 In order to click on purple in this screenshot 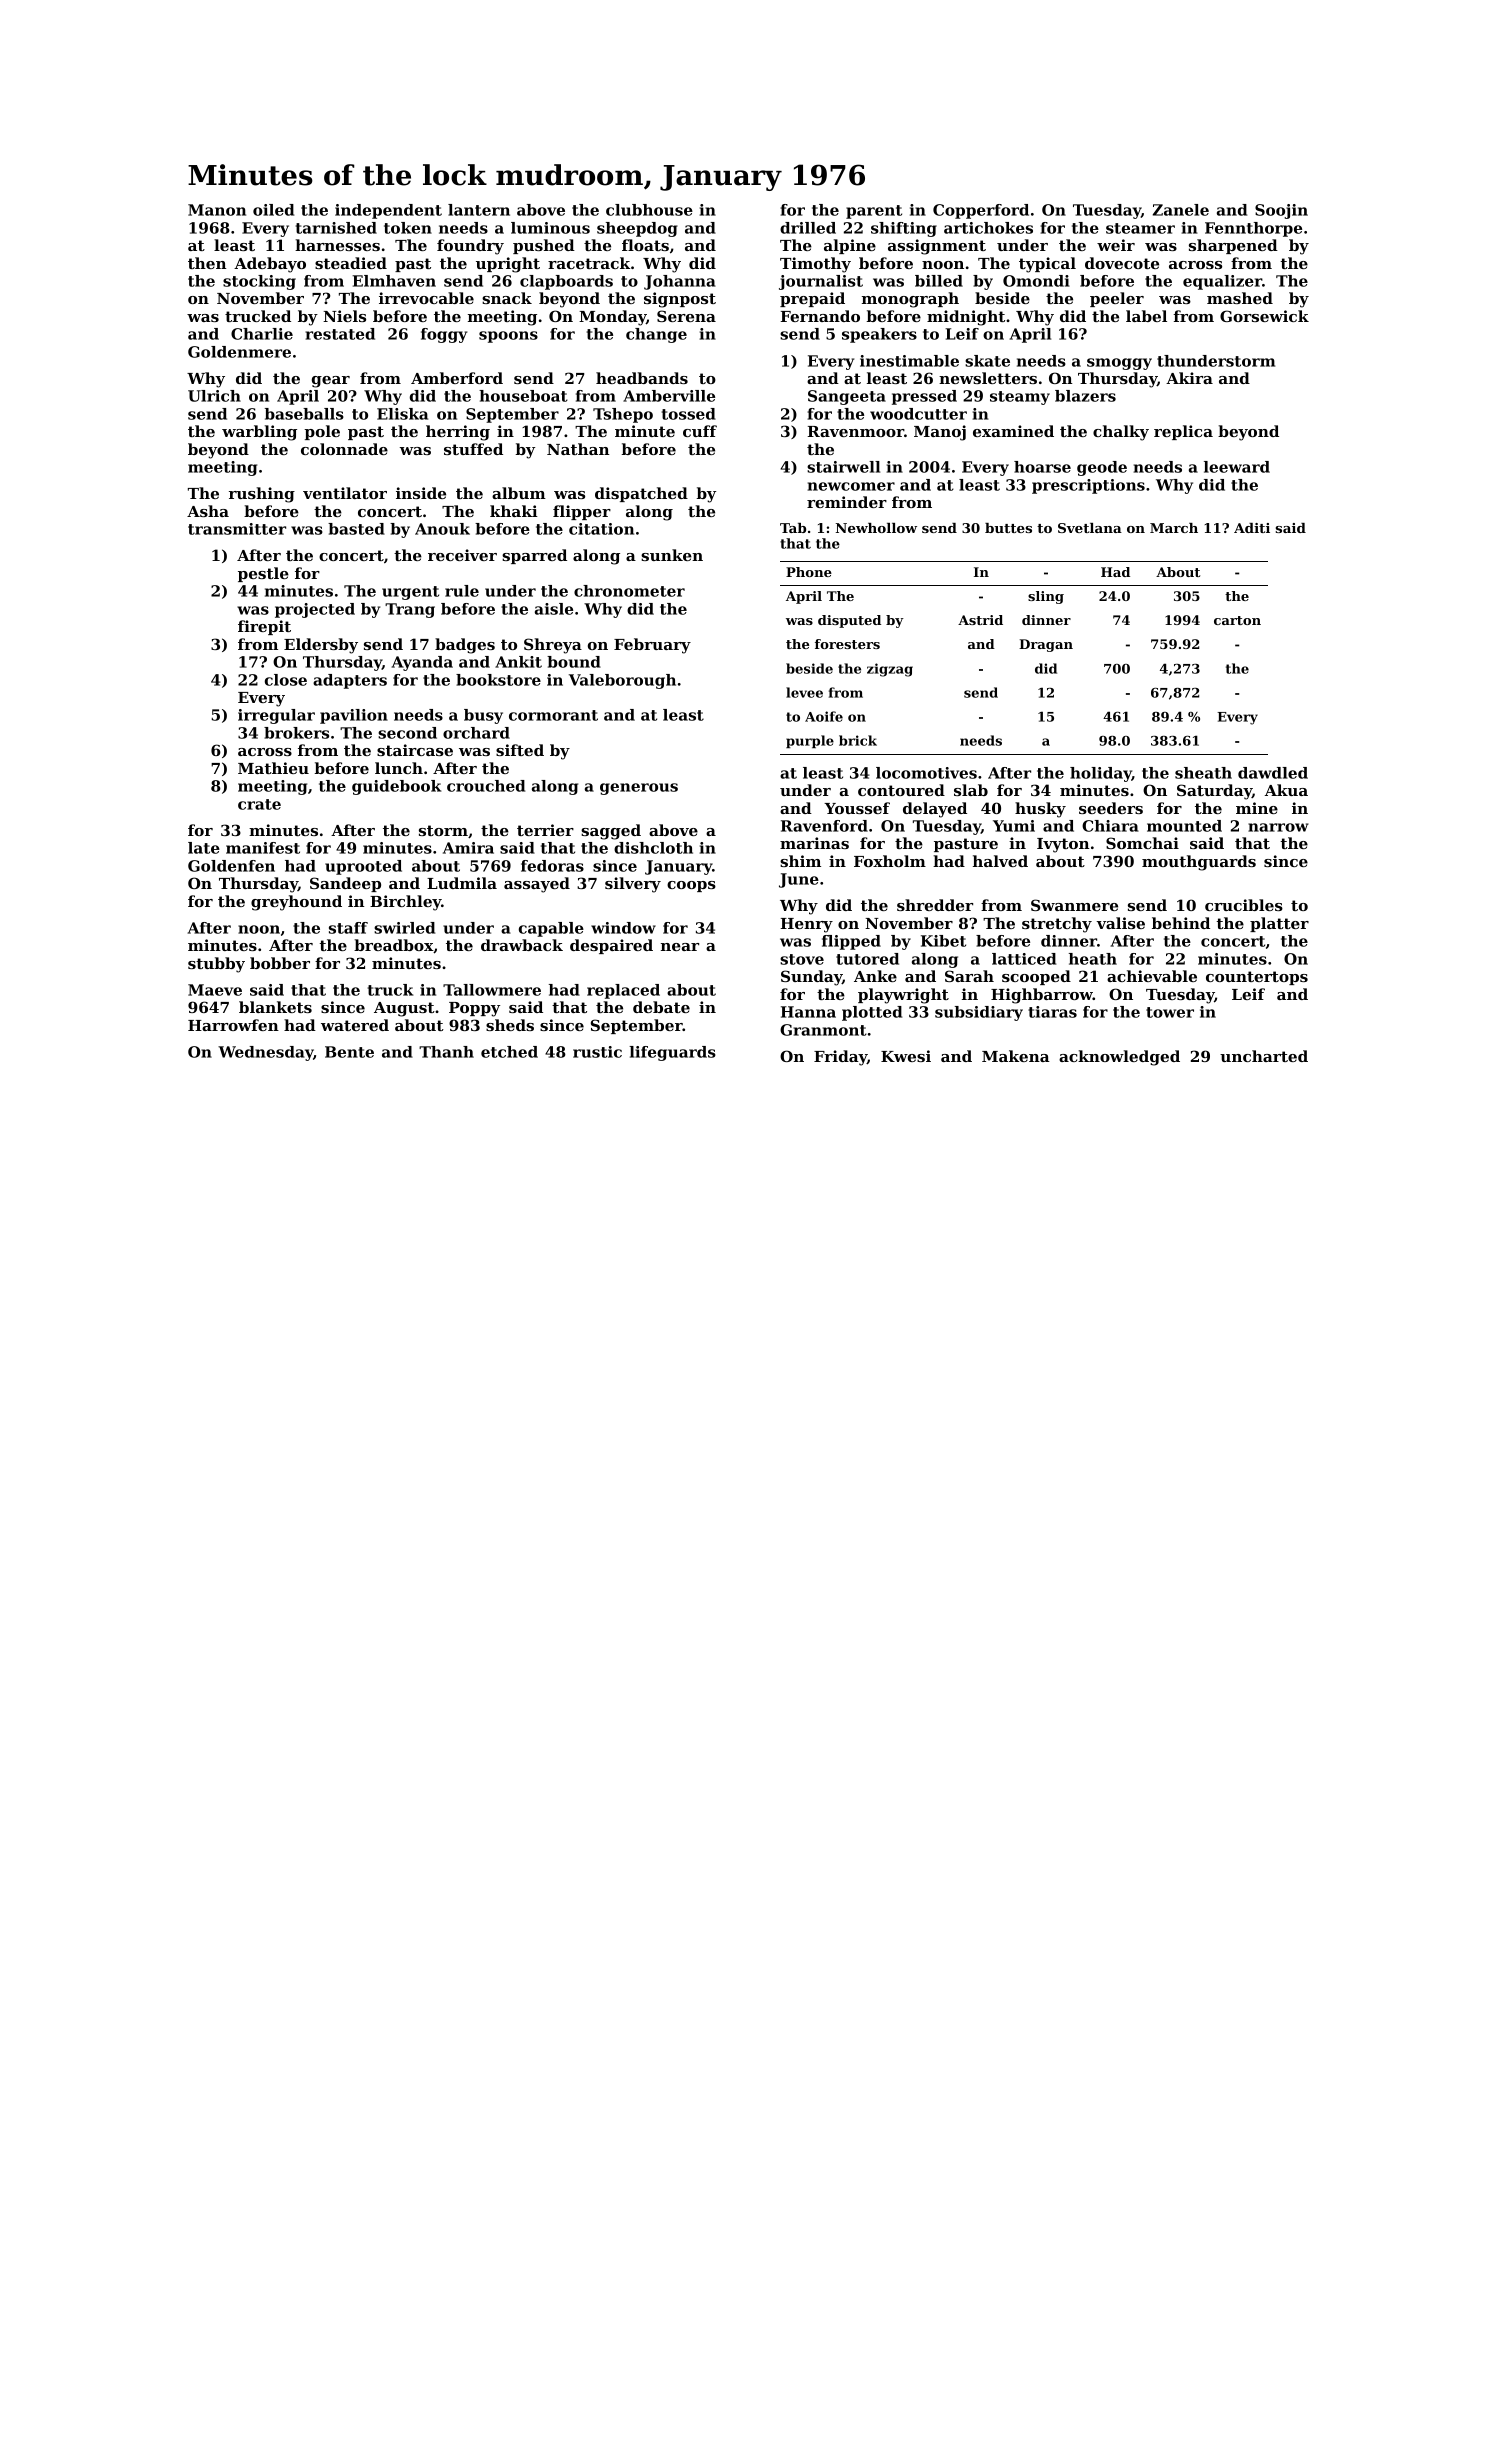, I will do `click(810, 741)`.
